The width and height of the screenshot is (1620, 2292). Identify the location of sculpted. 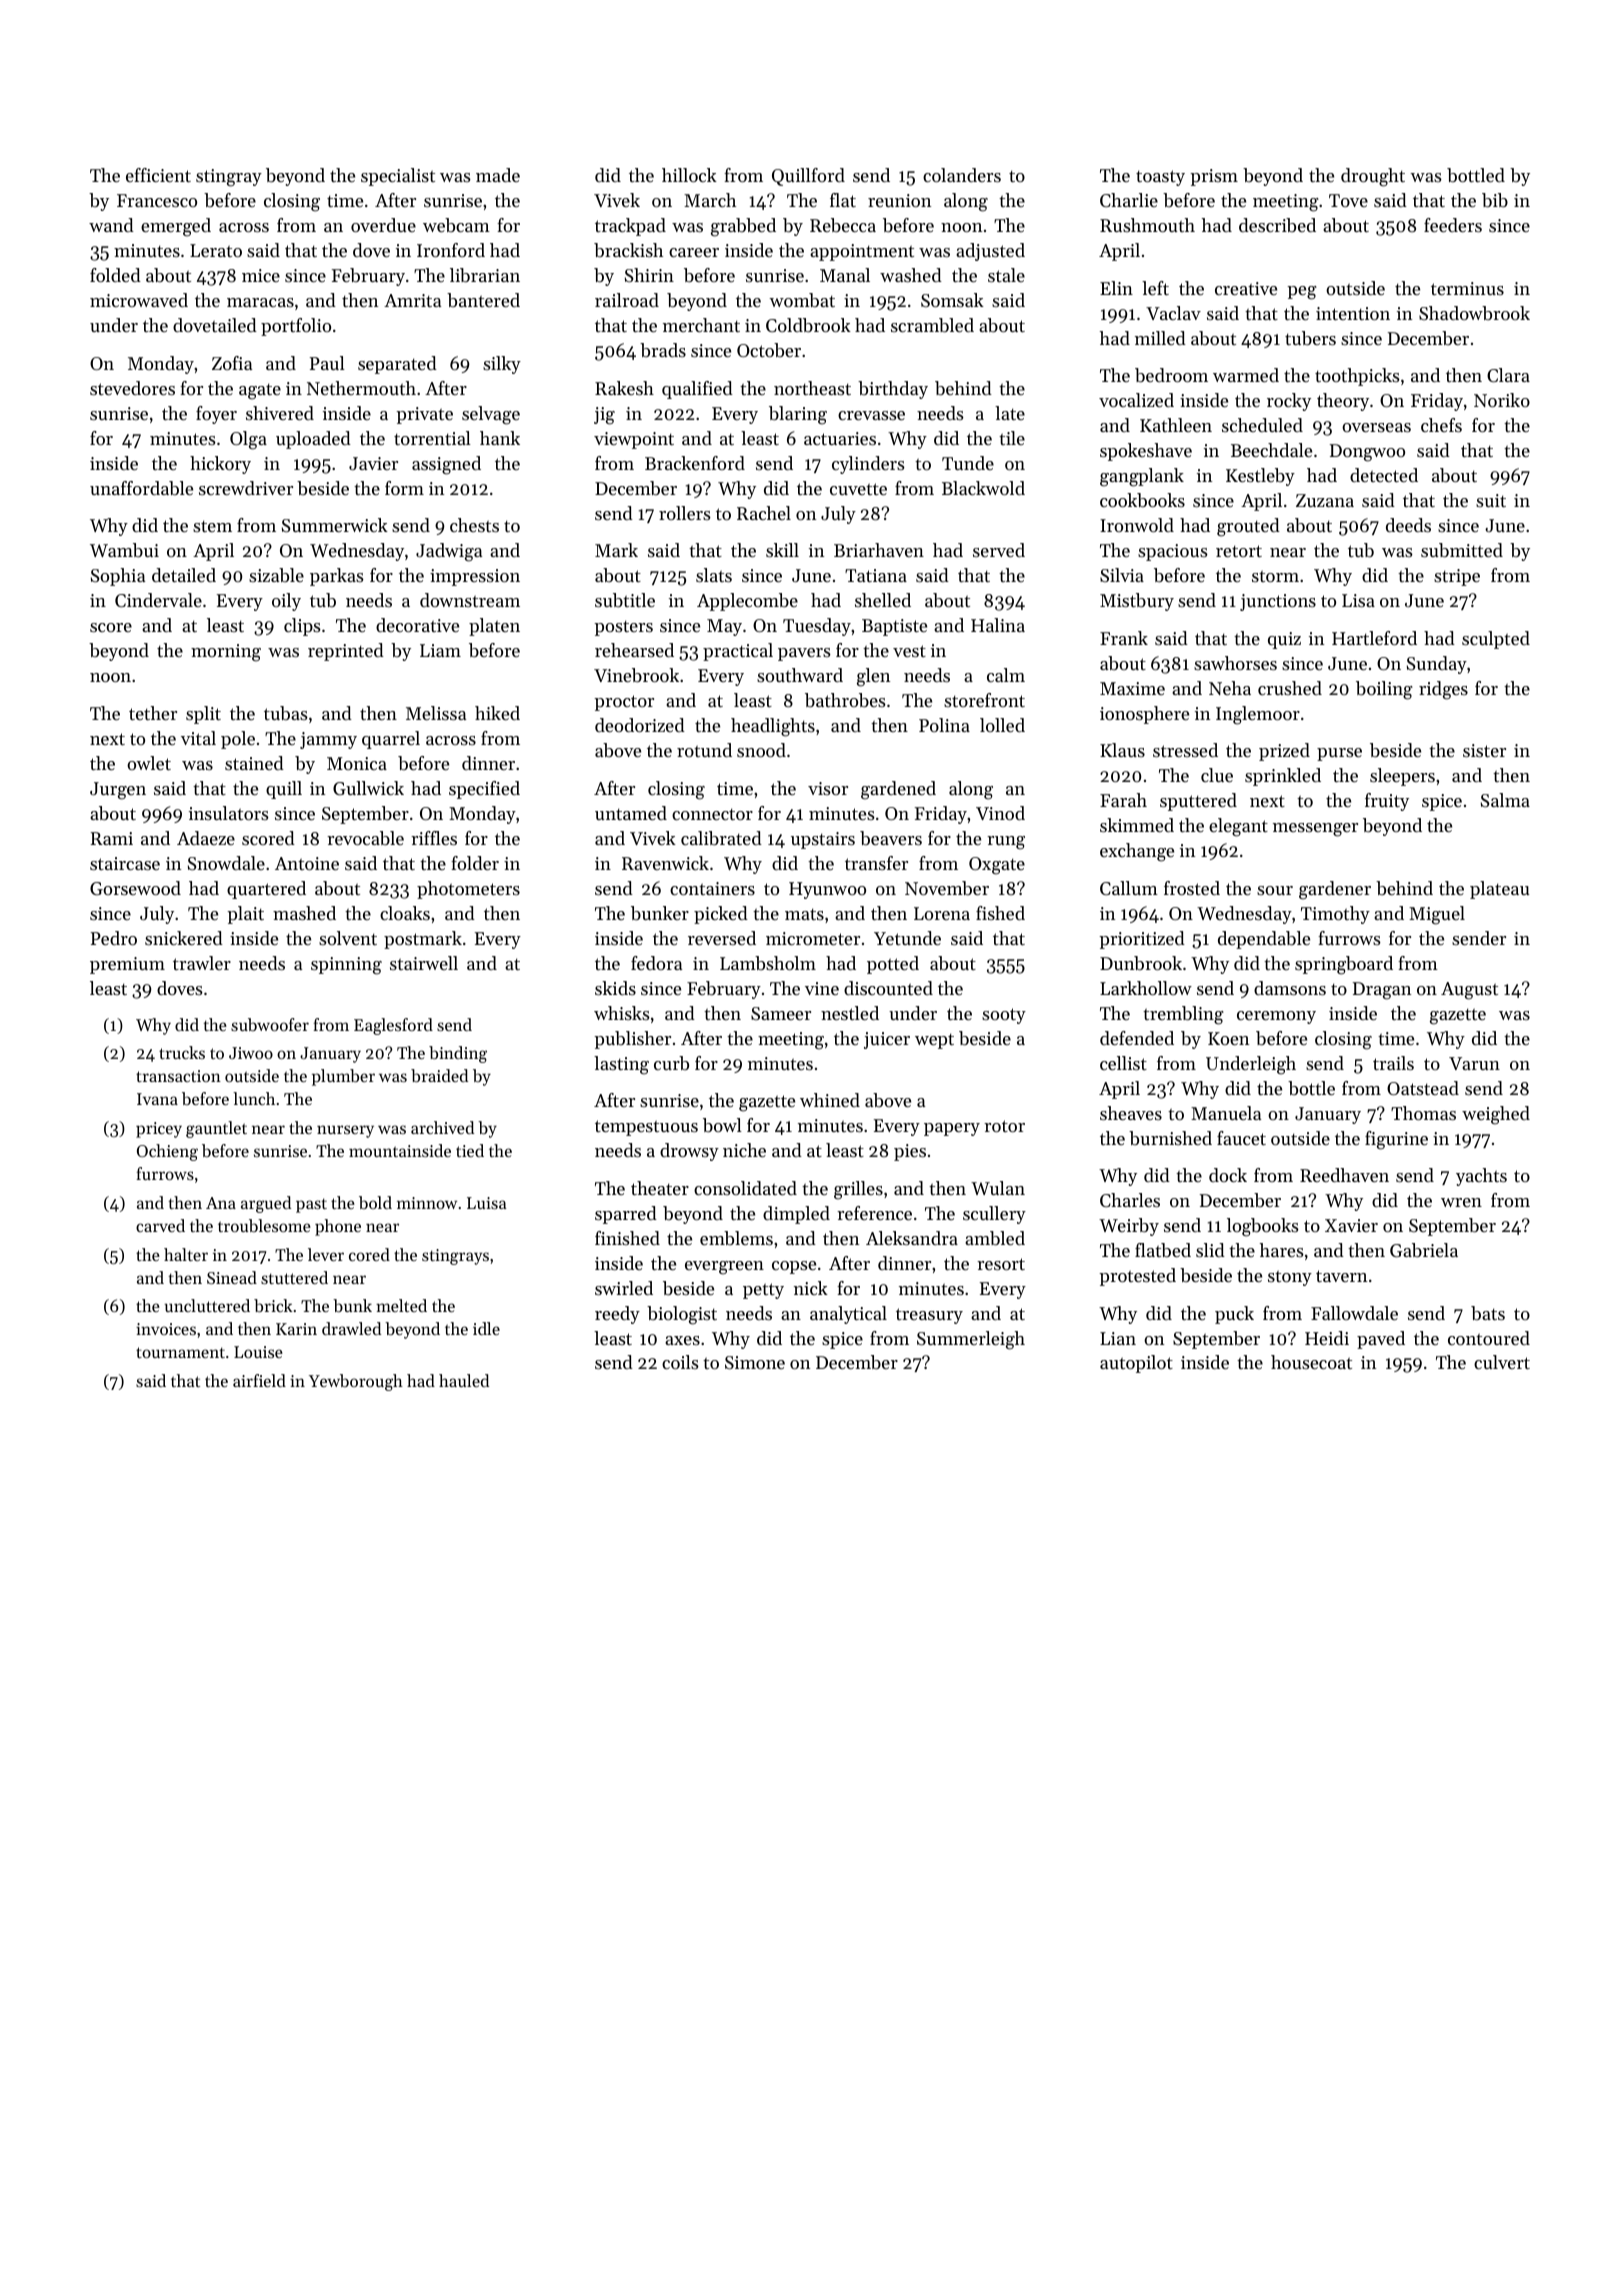
(1496, 640).
